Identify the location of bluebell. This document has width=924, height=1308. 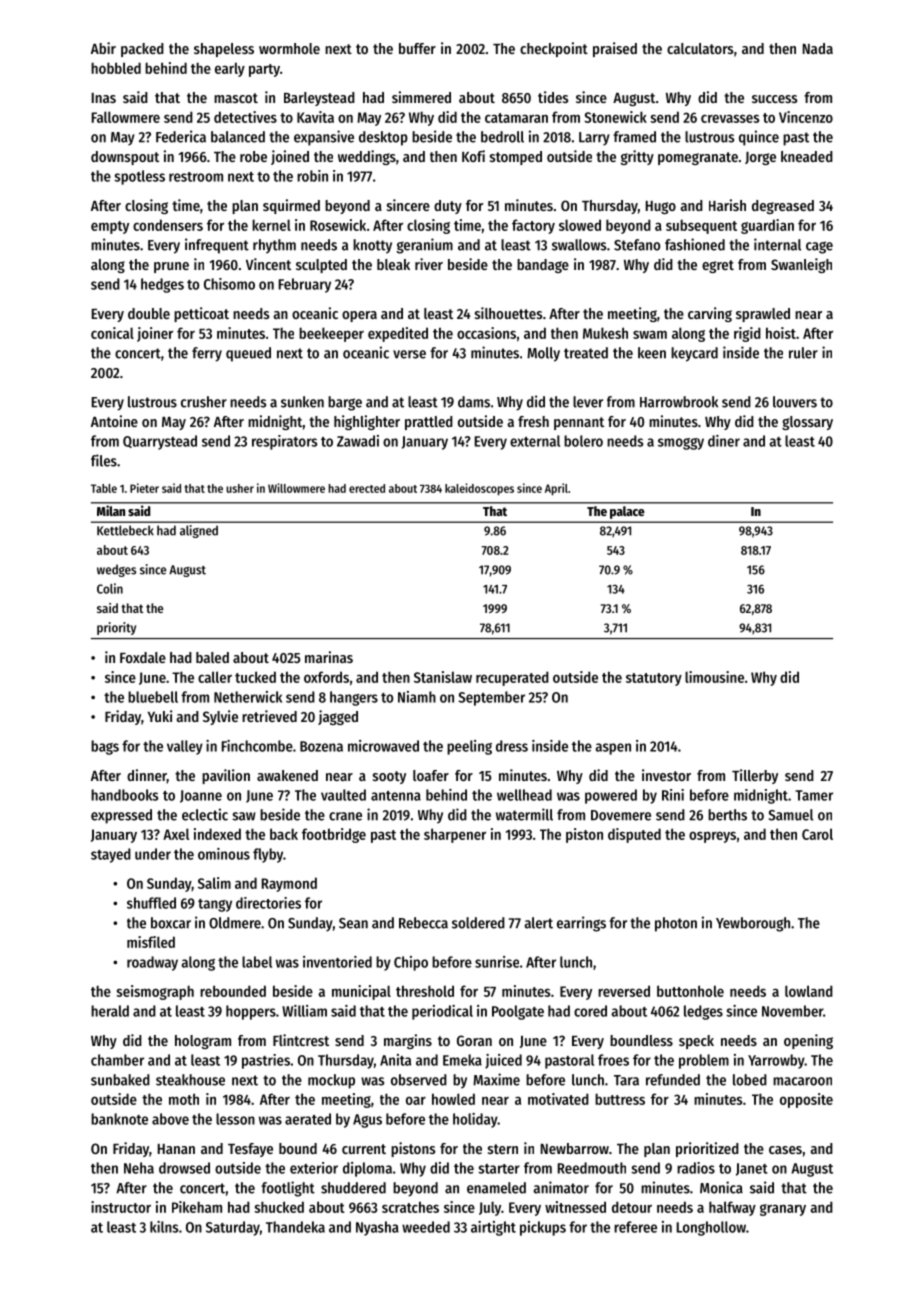
(153, 697).
